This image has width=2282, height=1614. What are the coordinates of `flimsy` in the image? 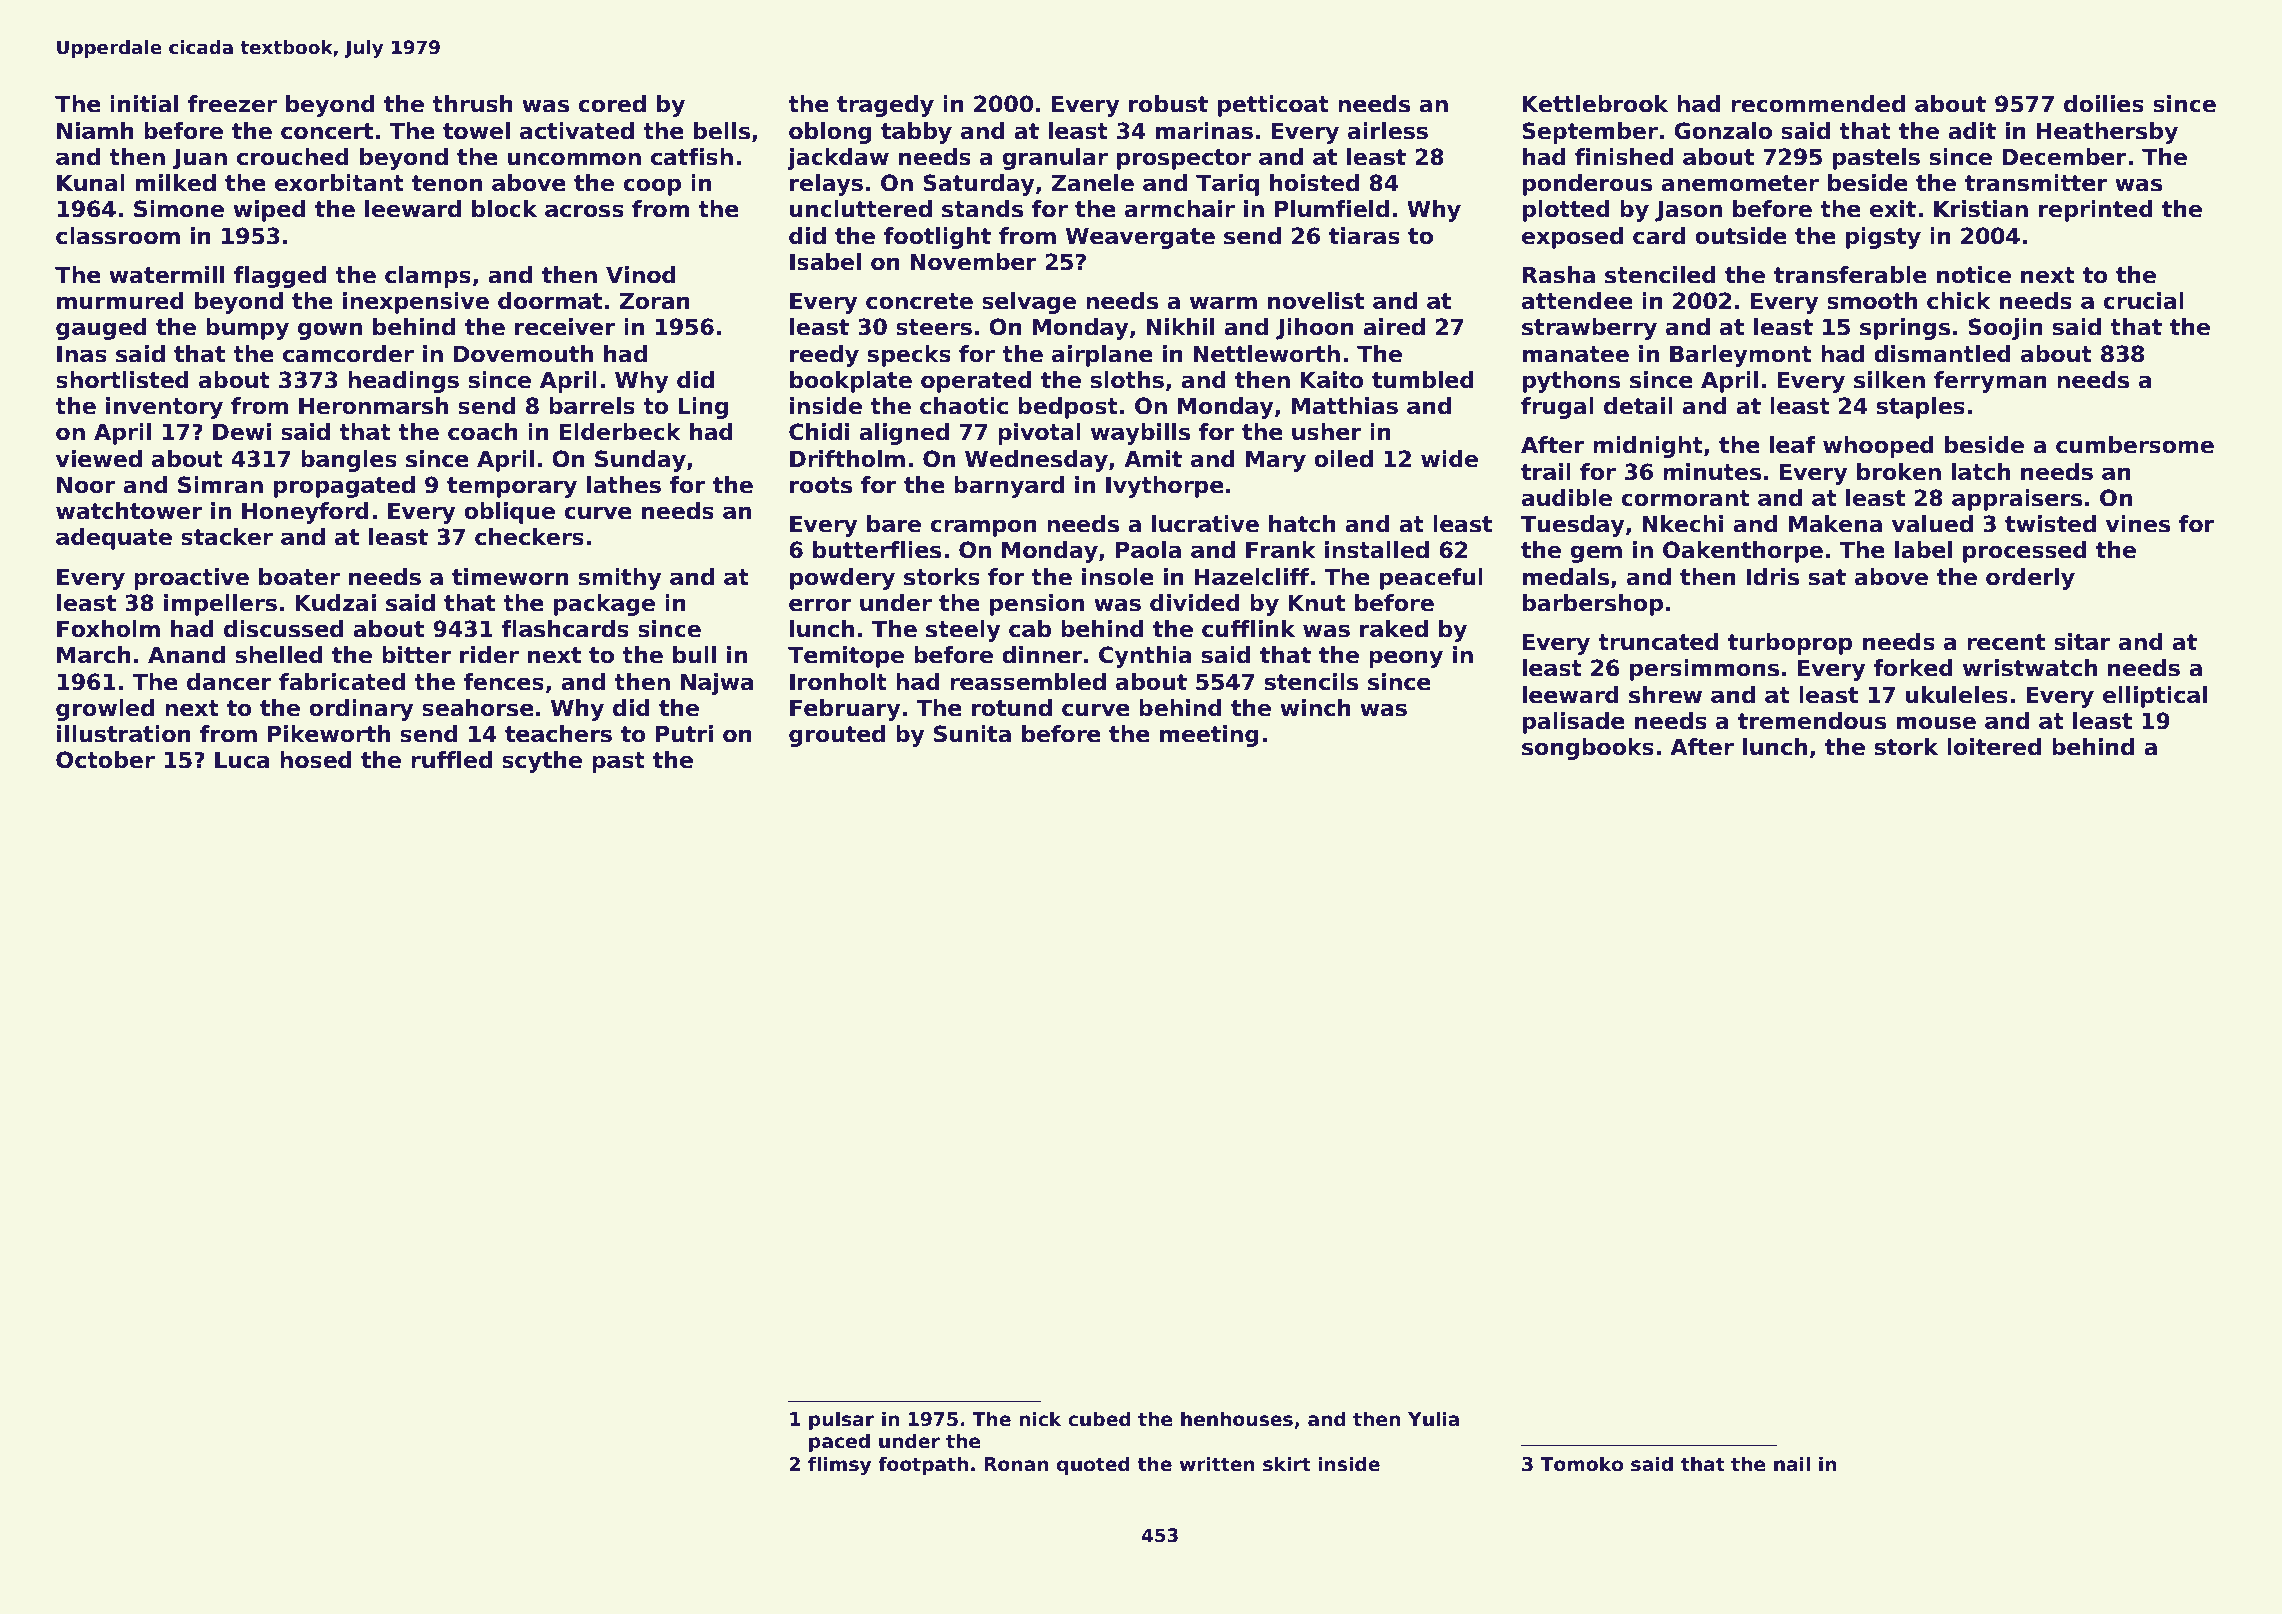 It's located at (839, 1465).
